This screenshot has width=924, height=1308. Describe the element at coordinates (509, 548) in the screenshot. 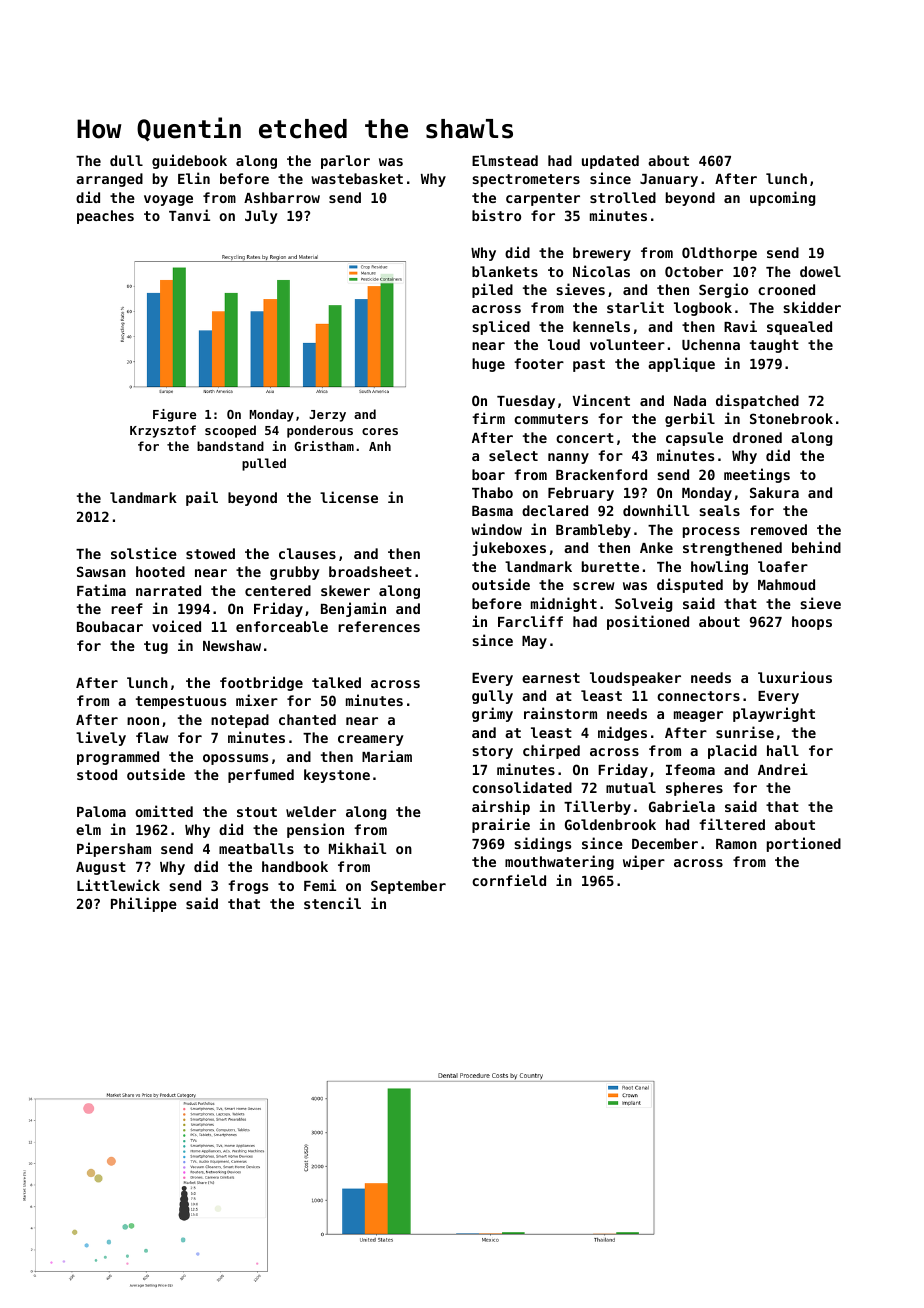

I see `jukeboxes` at that location.
